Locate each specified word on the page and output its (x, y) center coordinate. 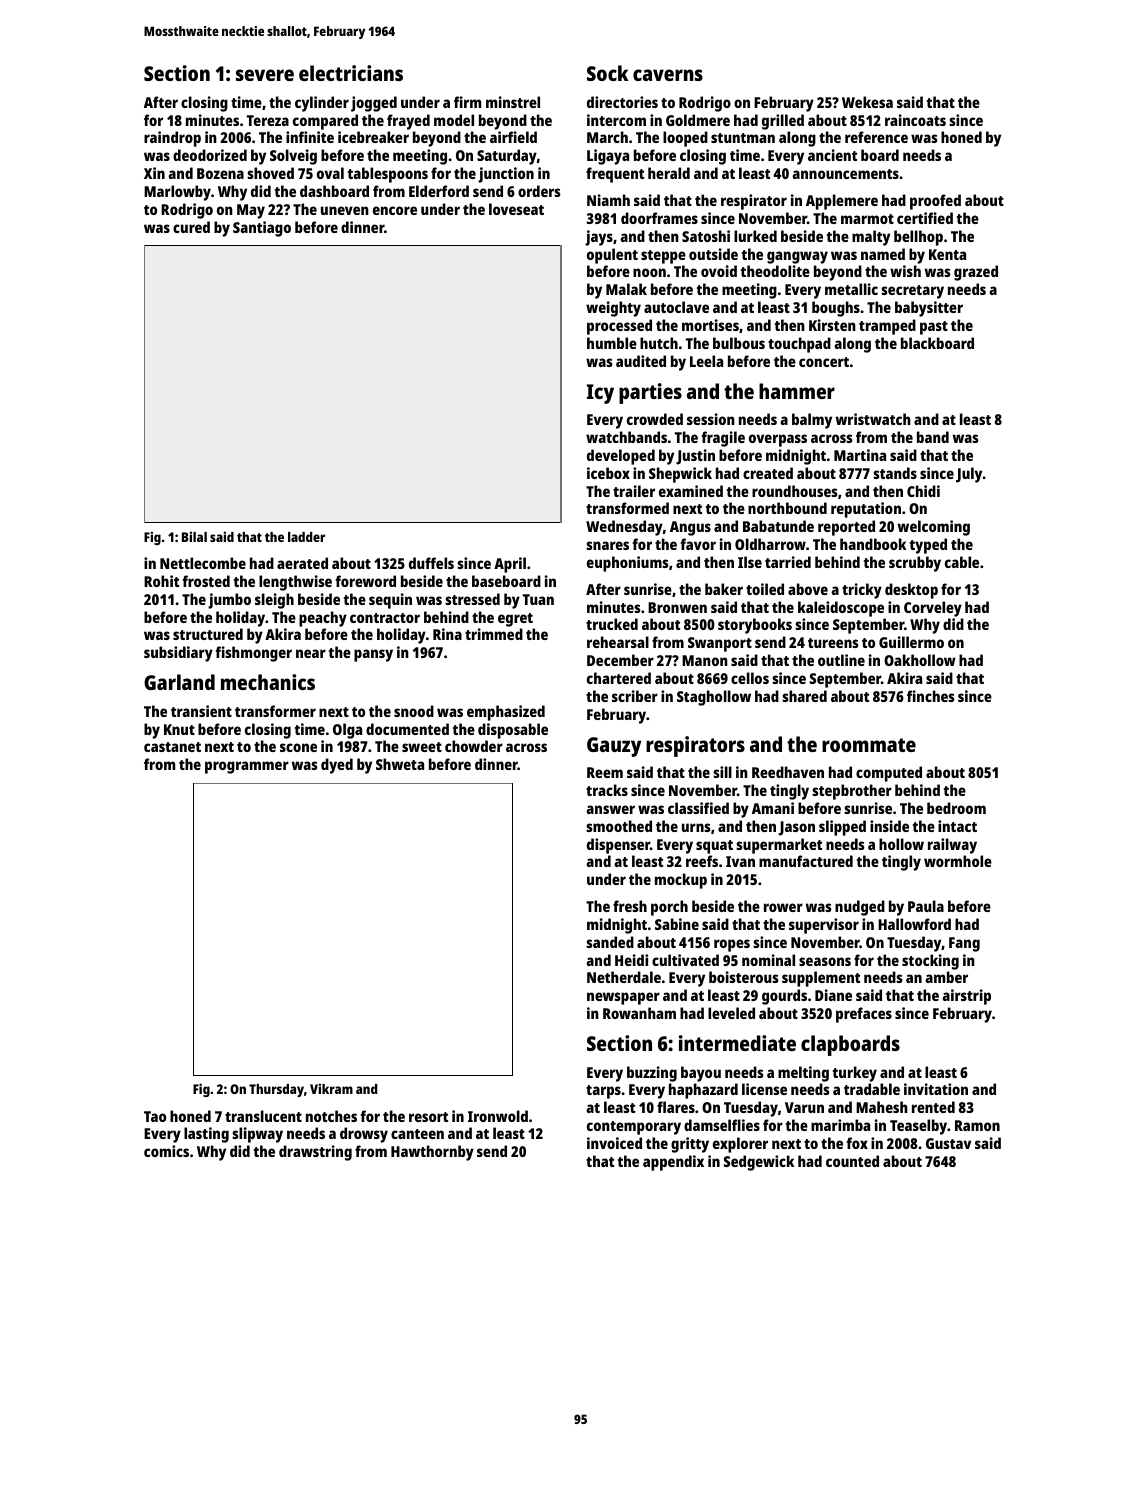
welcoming (934, 528)
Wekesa (867, 102)
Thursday (276, 1090)
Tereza (268, 120)
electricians (351, 73)
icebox (608, 473)
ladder (306, 537)
